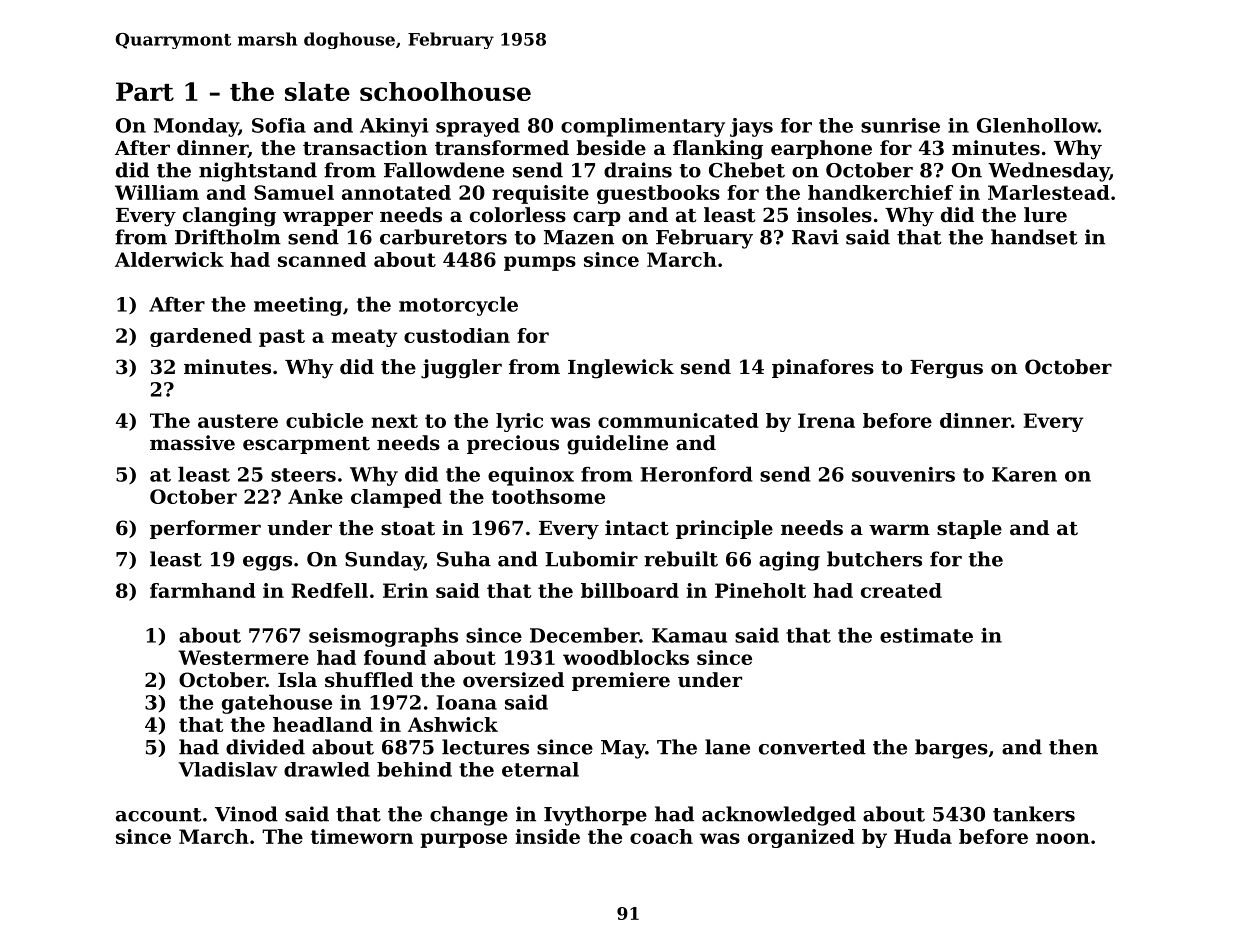 The height and width of the screenshot is (952, 1233). Describe the element at coordinates (900, 125) in the screenshot. I see `sunrise` at that location.
